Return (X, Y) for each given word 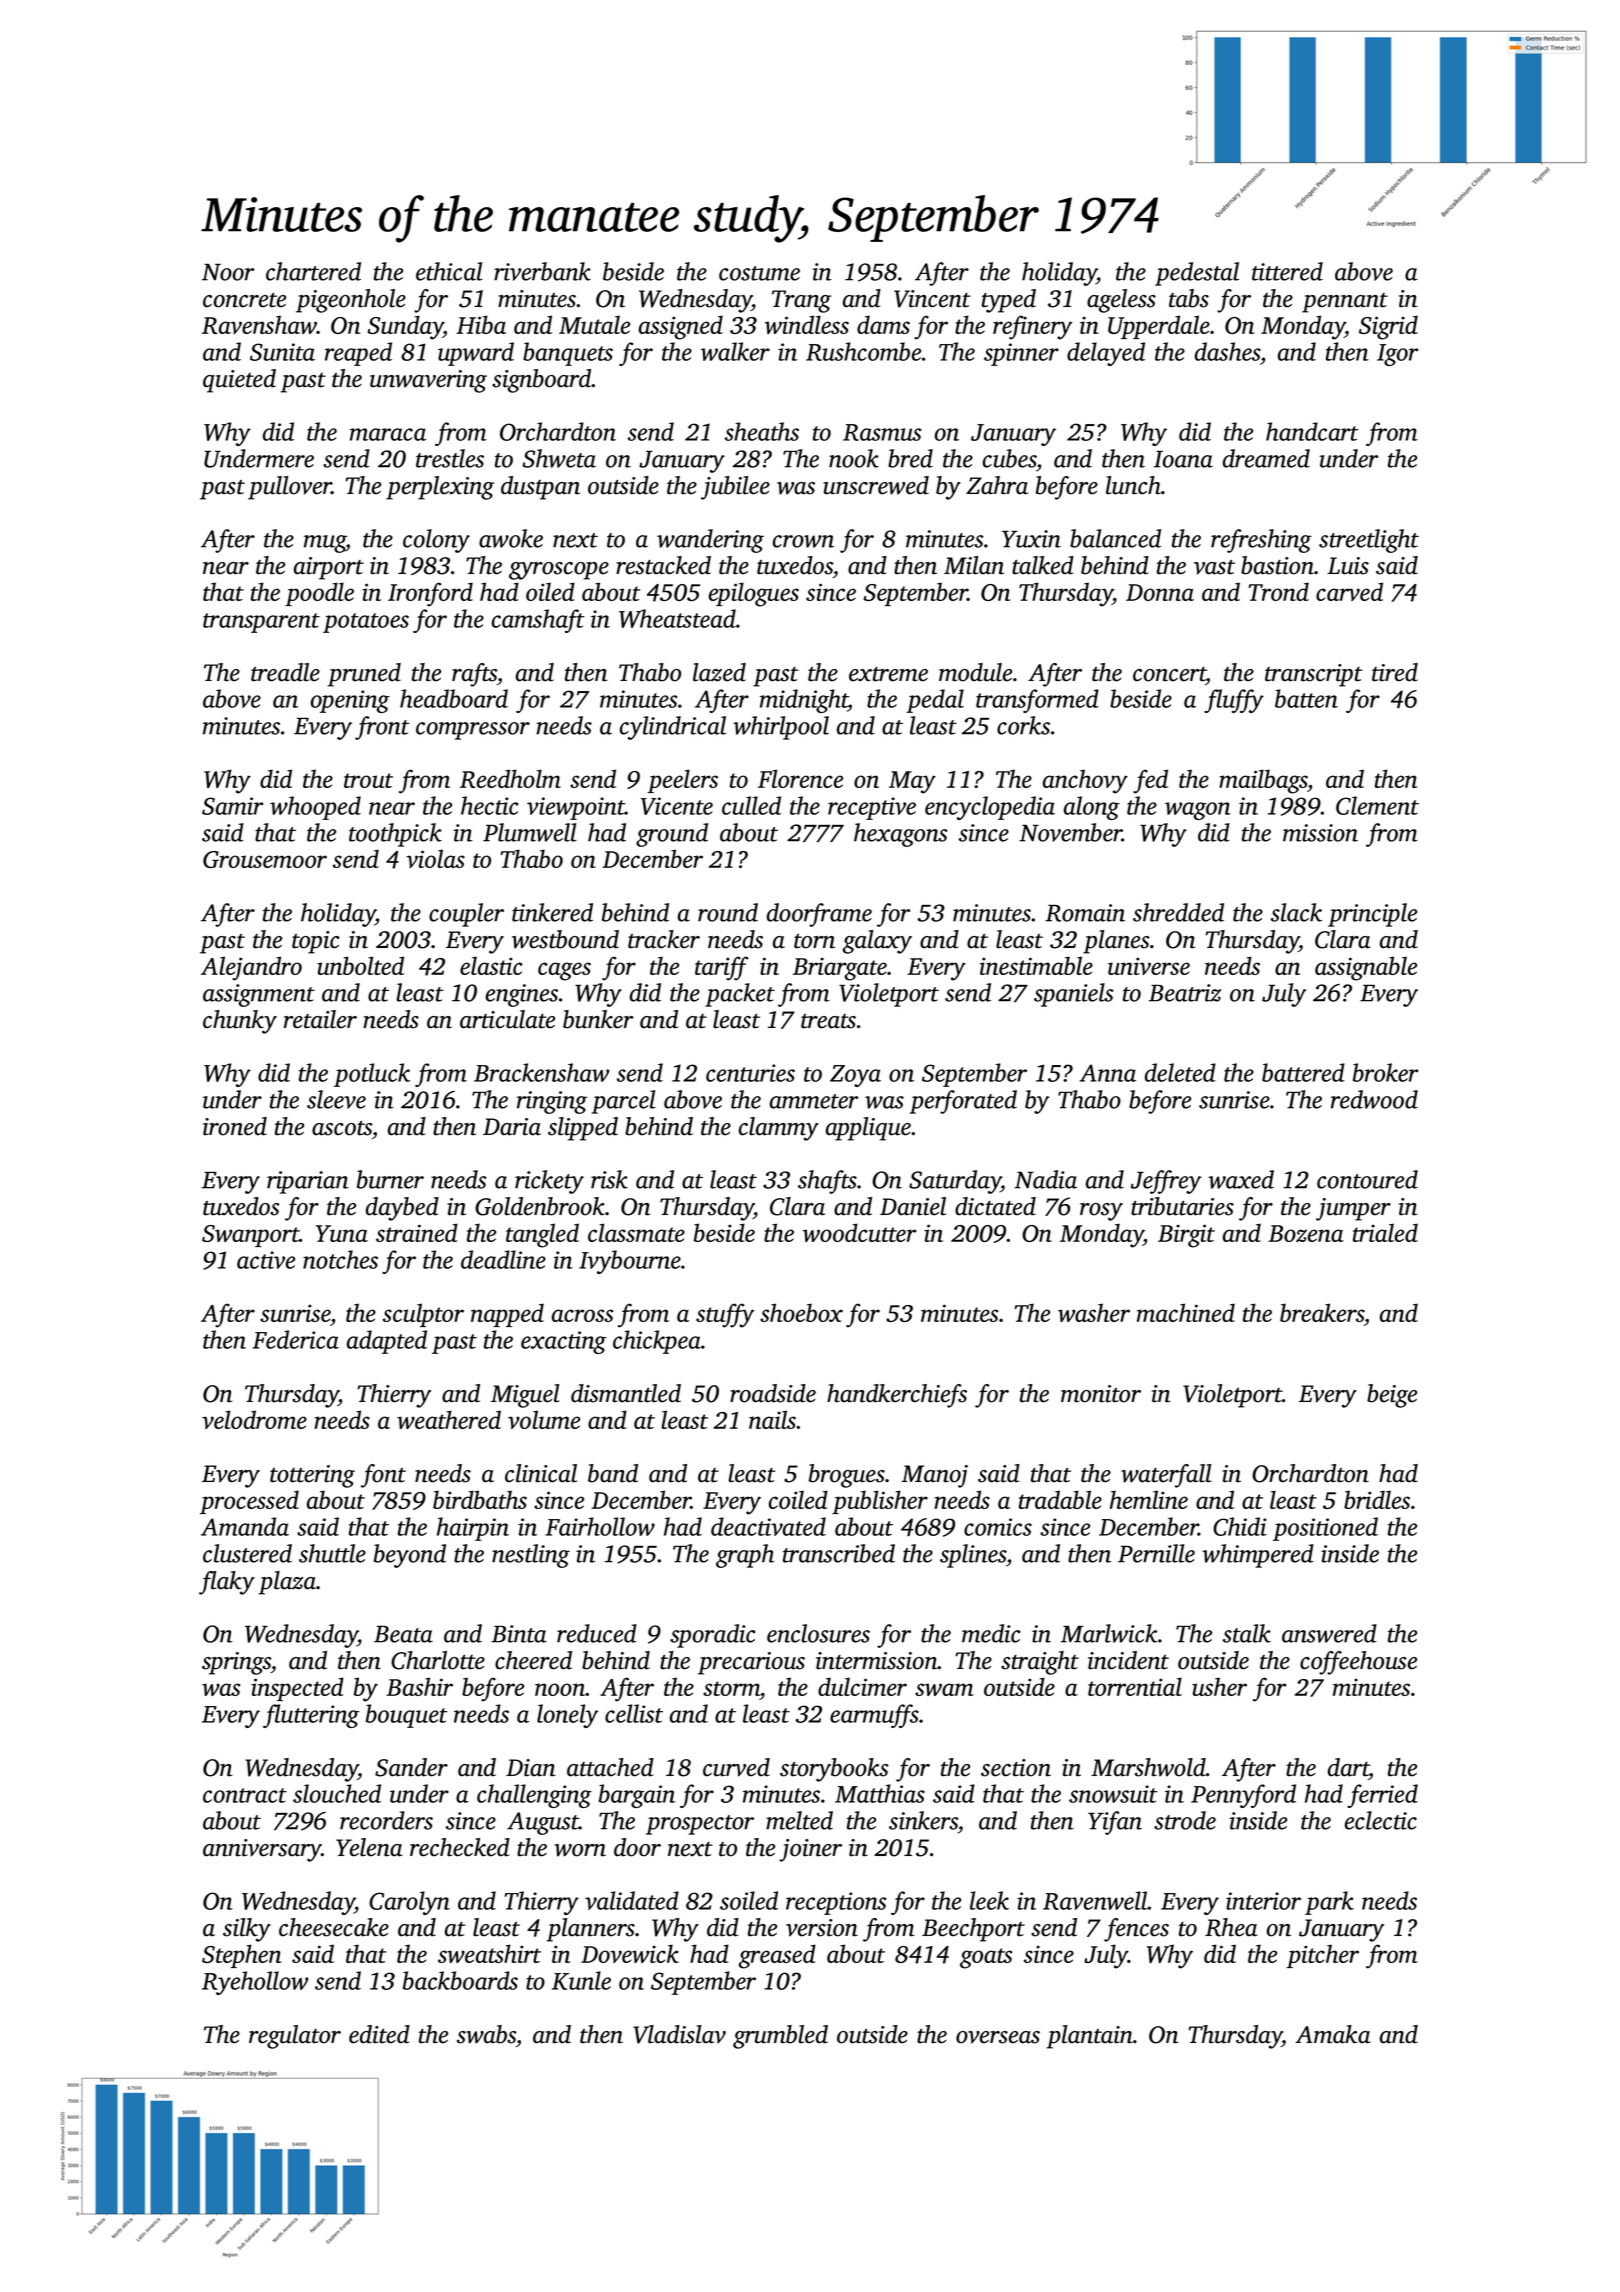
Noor (228, 272)
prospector (700, 1825)
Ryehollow (255, 1983)
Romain (1085, 913)
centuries (750, 1073)
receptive (872, 808)
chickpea (657, 1342)
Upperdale (1159, 327)
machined (1186, 1312)
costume (759, 273)
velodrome (254, 1419)
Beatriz (1185, 993)
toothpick (395, 835)
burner (390, 1179)
